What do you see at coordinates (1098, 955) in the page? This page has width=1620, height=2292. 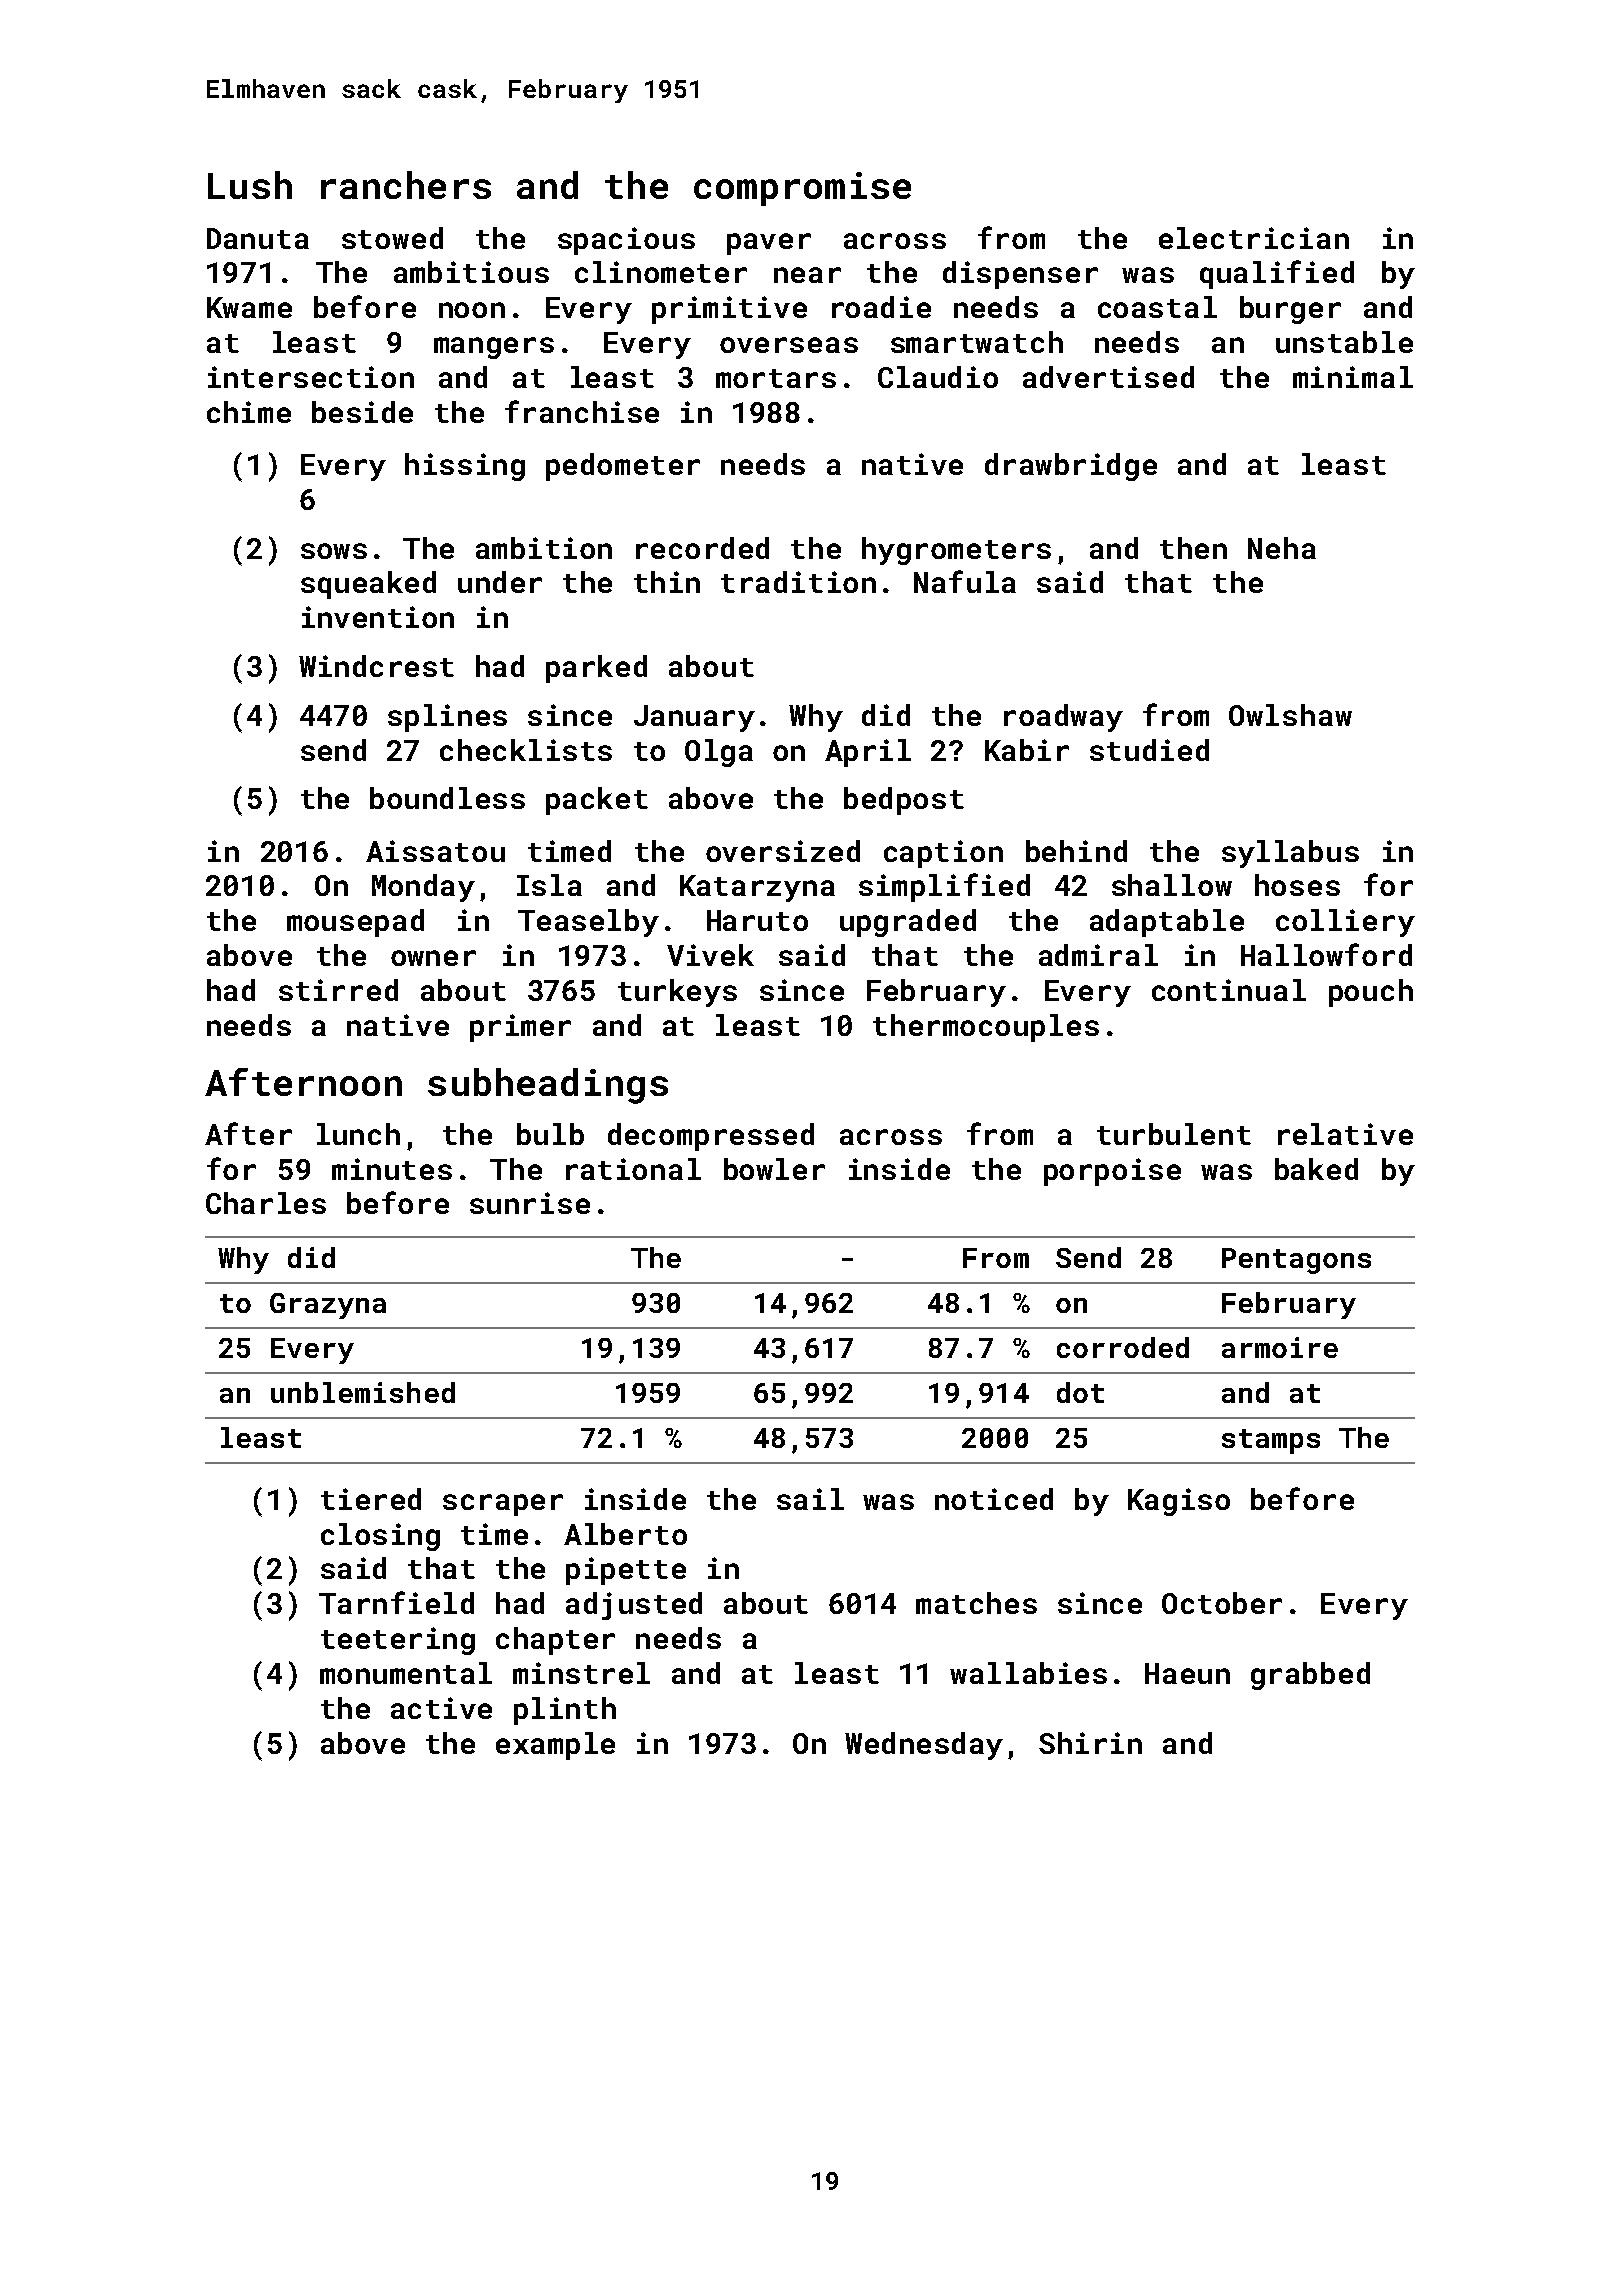 I see `admiral` at bounding box center [1098, 955].
